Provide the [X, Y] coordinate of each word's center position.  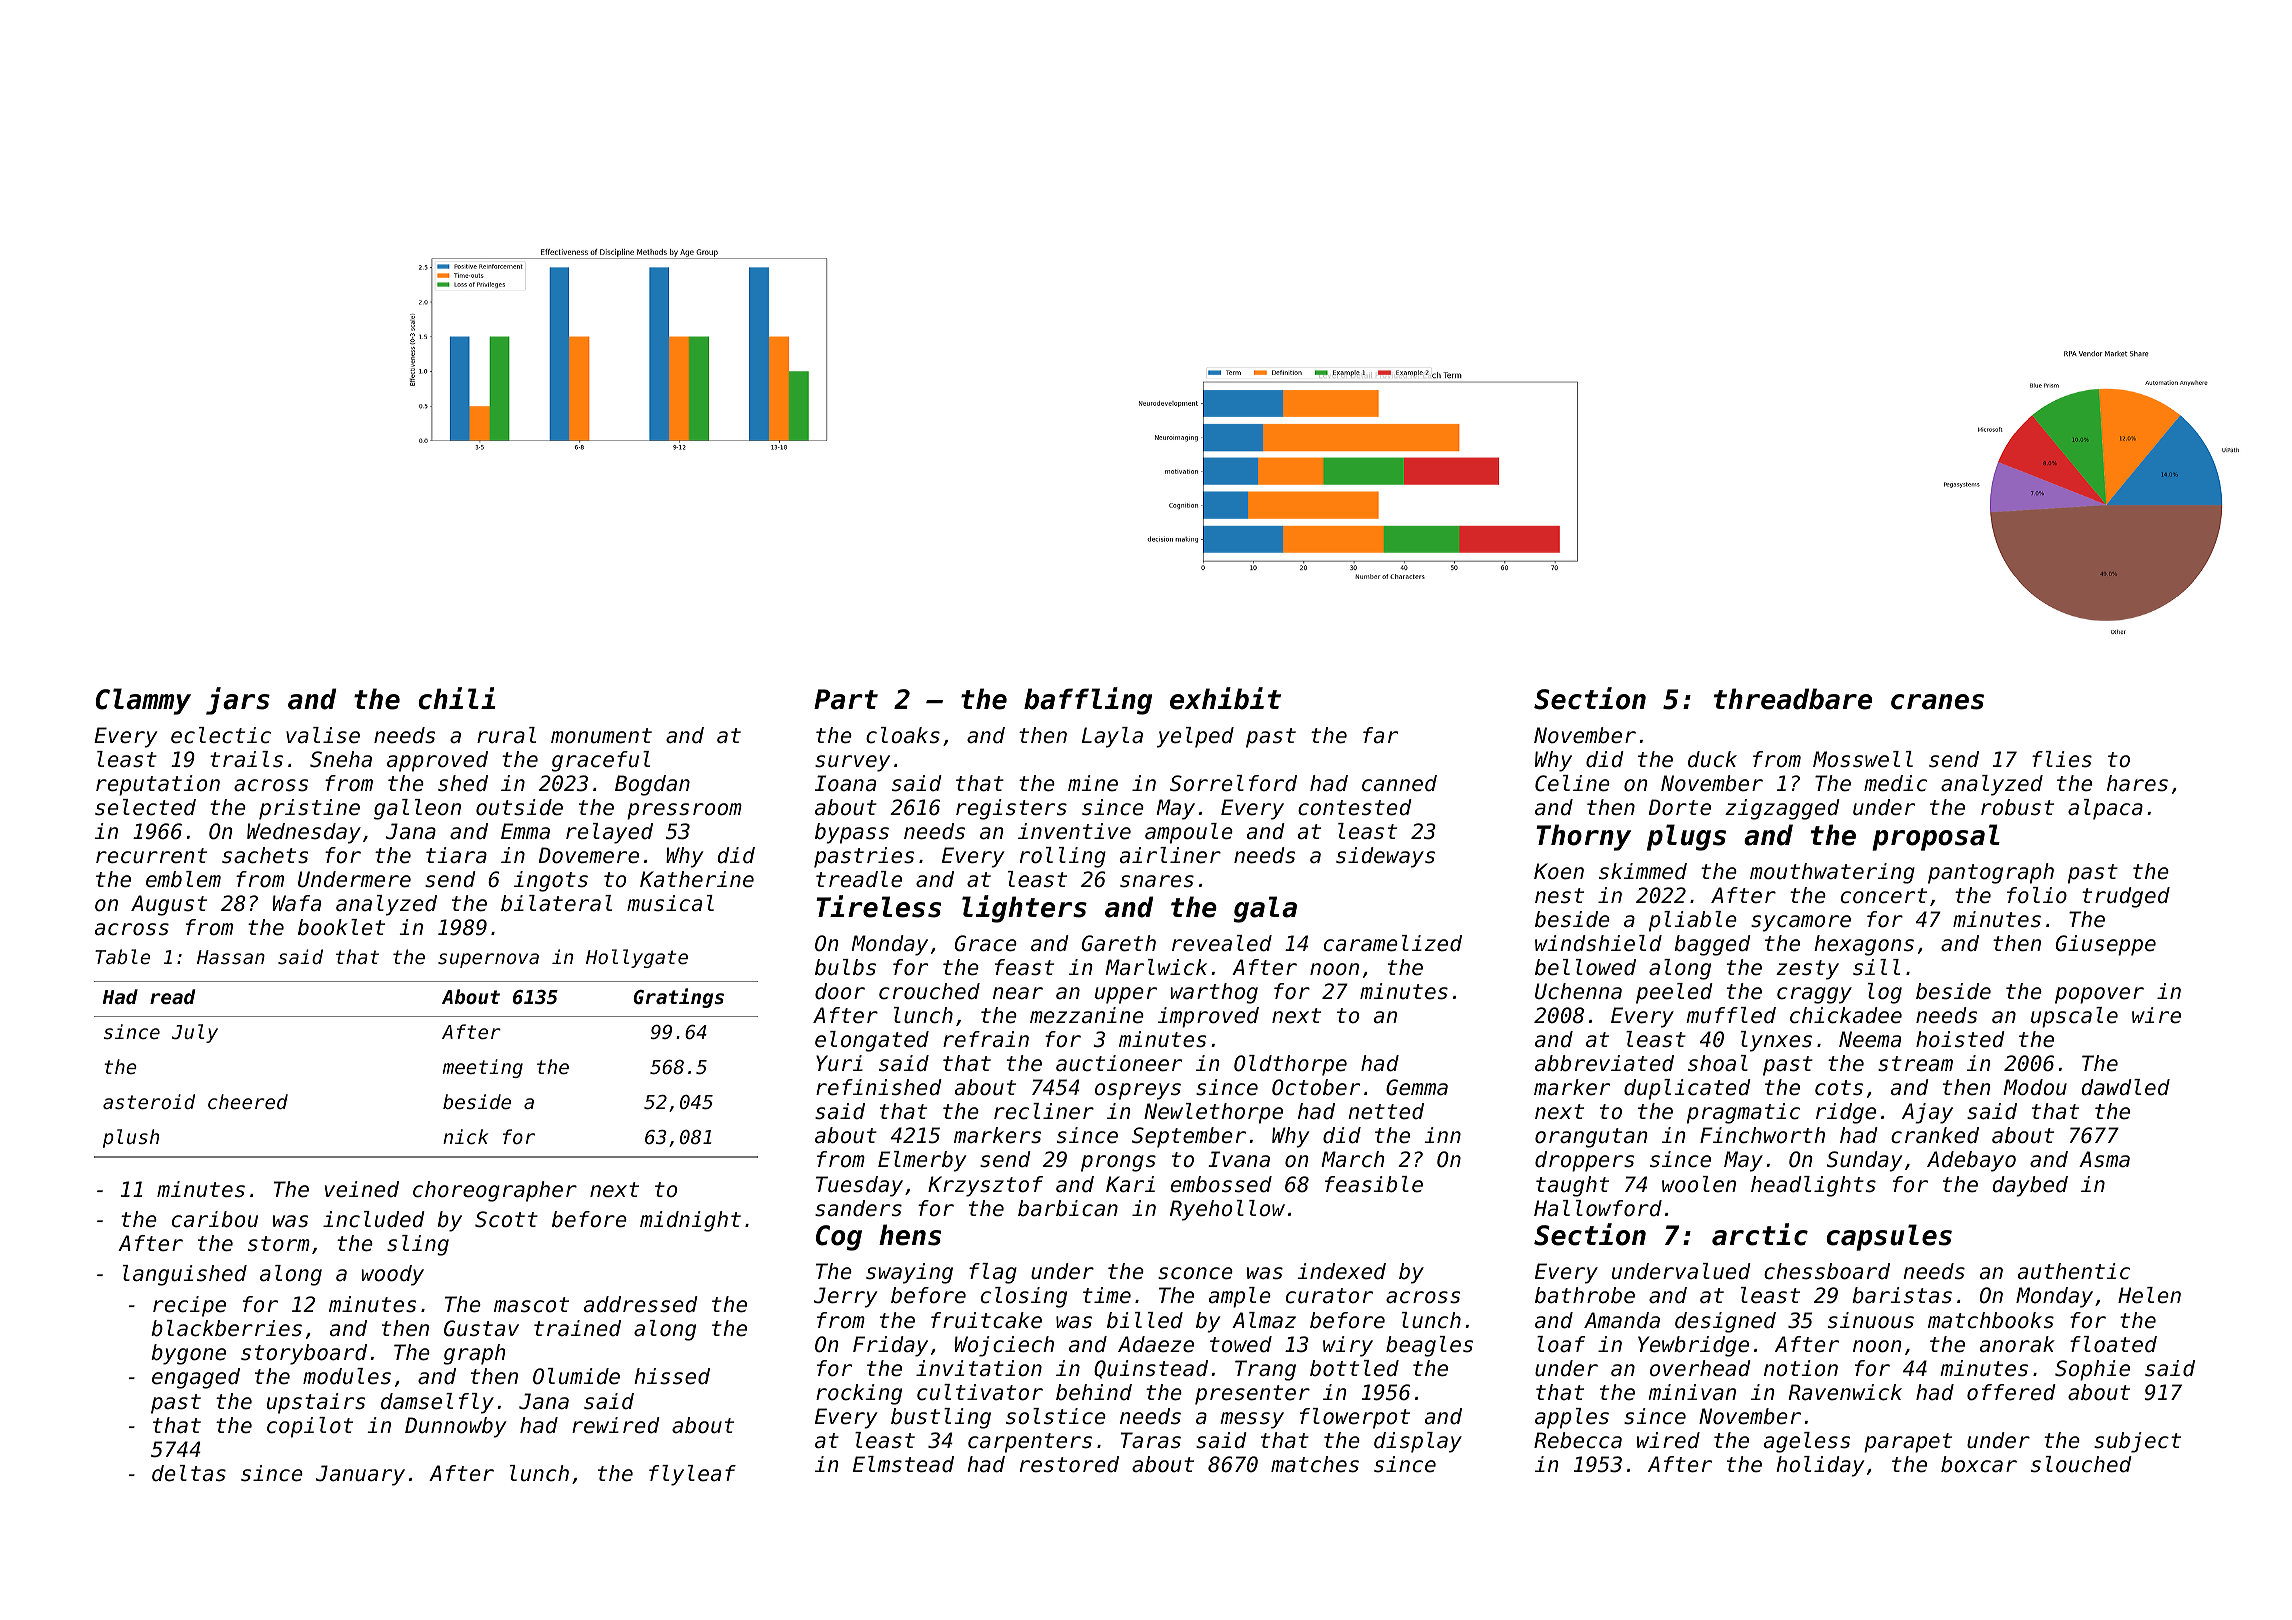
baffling [1088, 701]
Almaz [1264, 1320]
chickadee [1846, 1015]
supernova [488, 960]
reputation [158, 785]
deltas [189, 1473]
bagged [1712, 945]
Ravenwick [1845, 1392]
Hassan [231, 957]
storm [279, 1244]
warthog [1214, 993]
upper [1126, 995]
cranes [1937, 702]
